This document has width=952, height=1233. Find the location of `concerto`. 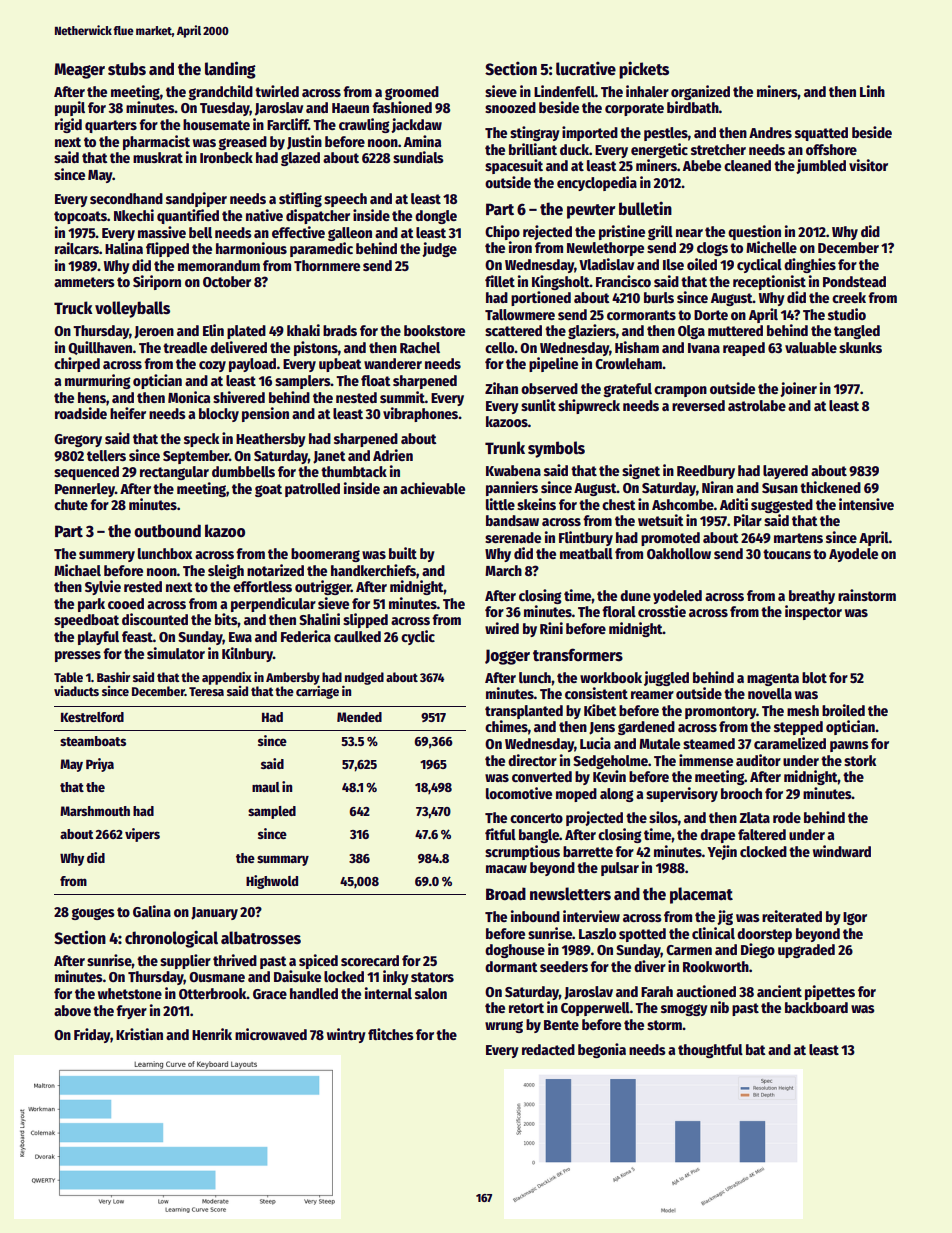

concerto is located at coordinates (536, 818).
